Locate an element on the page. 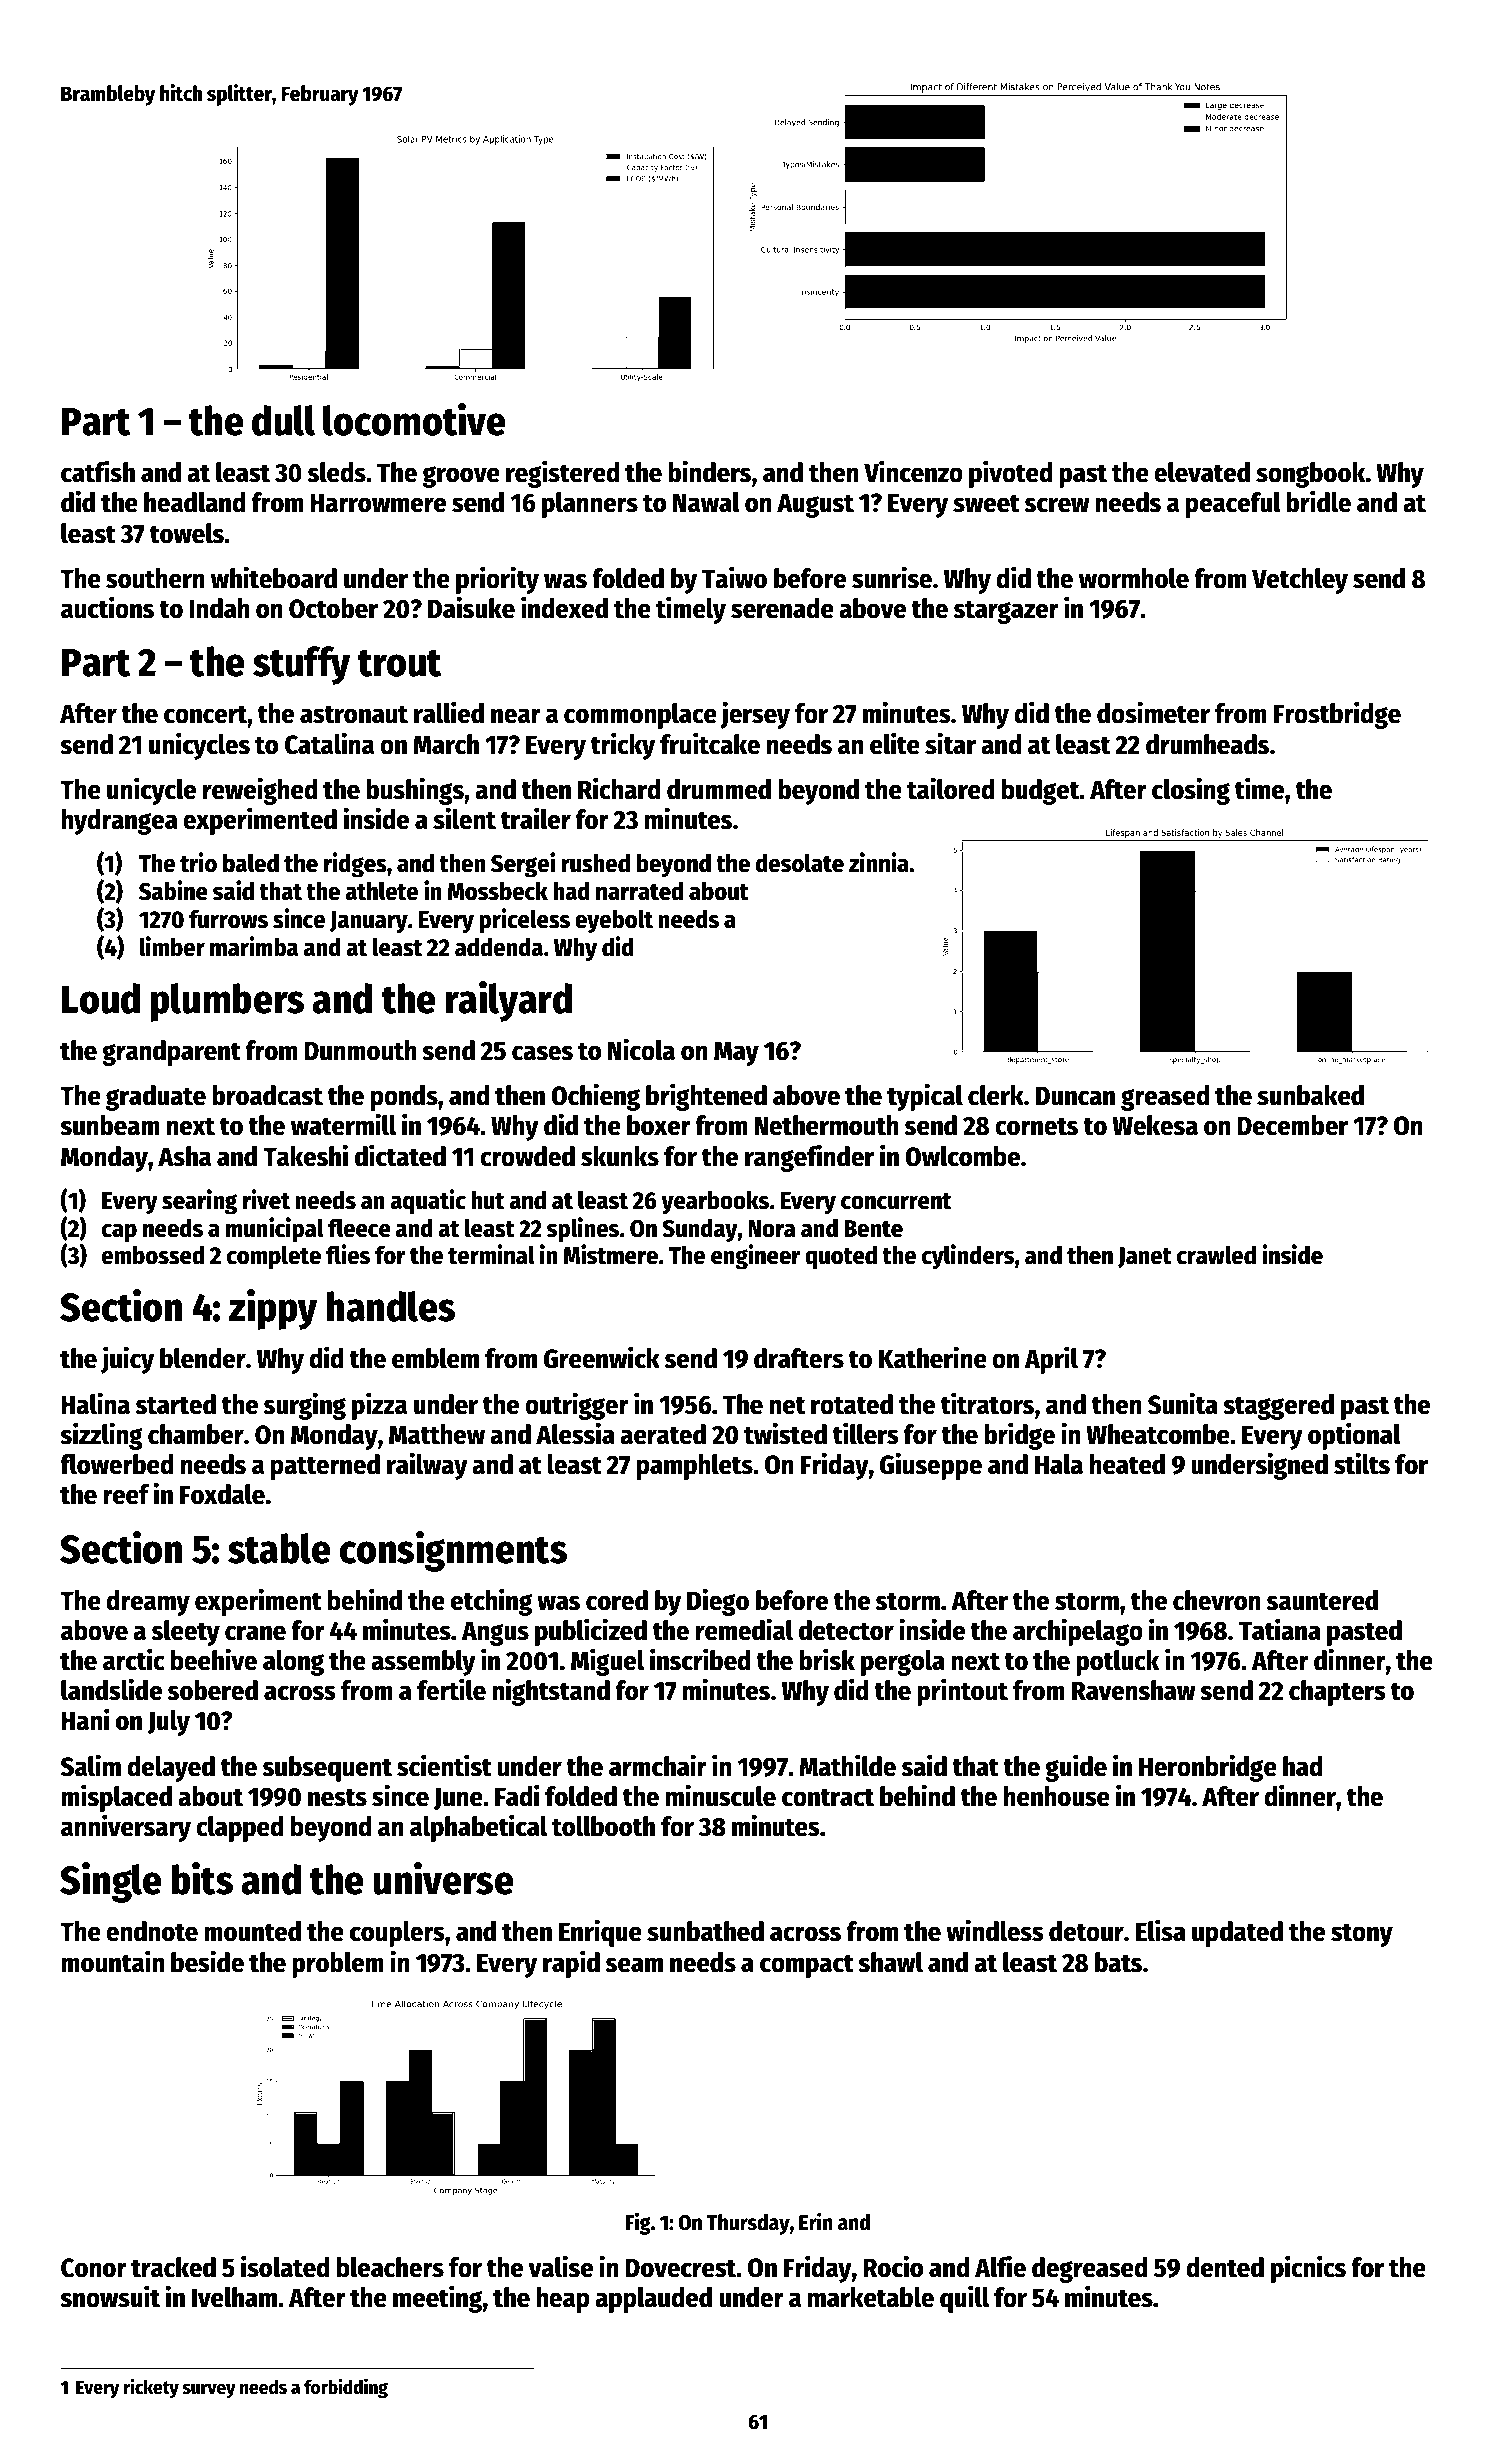 This document has height=2464, width=1496. Vincenzo is located at coordinates (913, 471).
